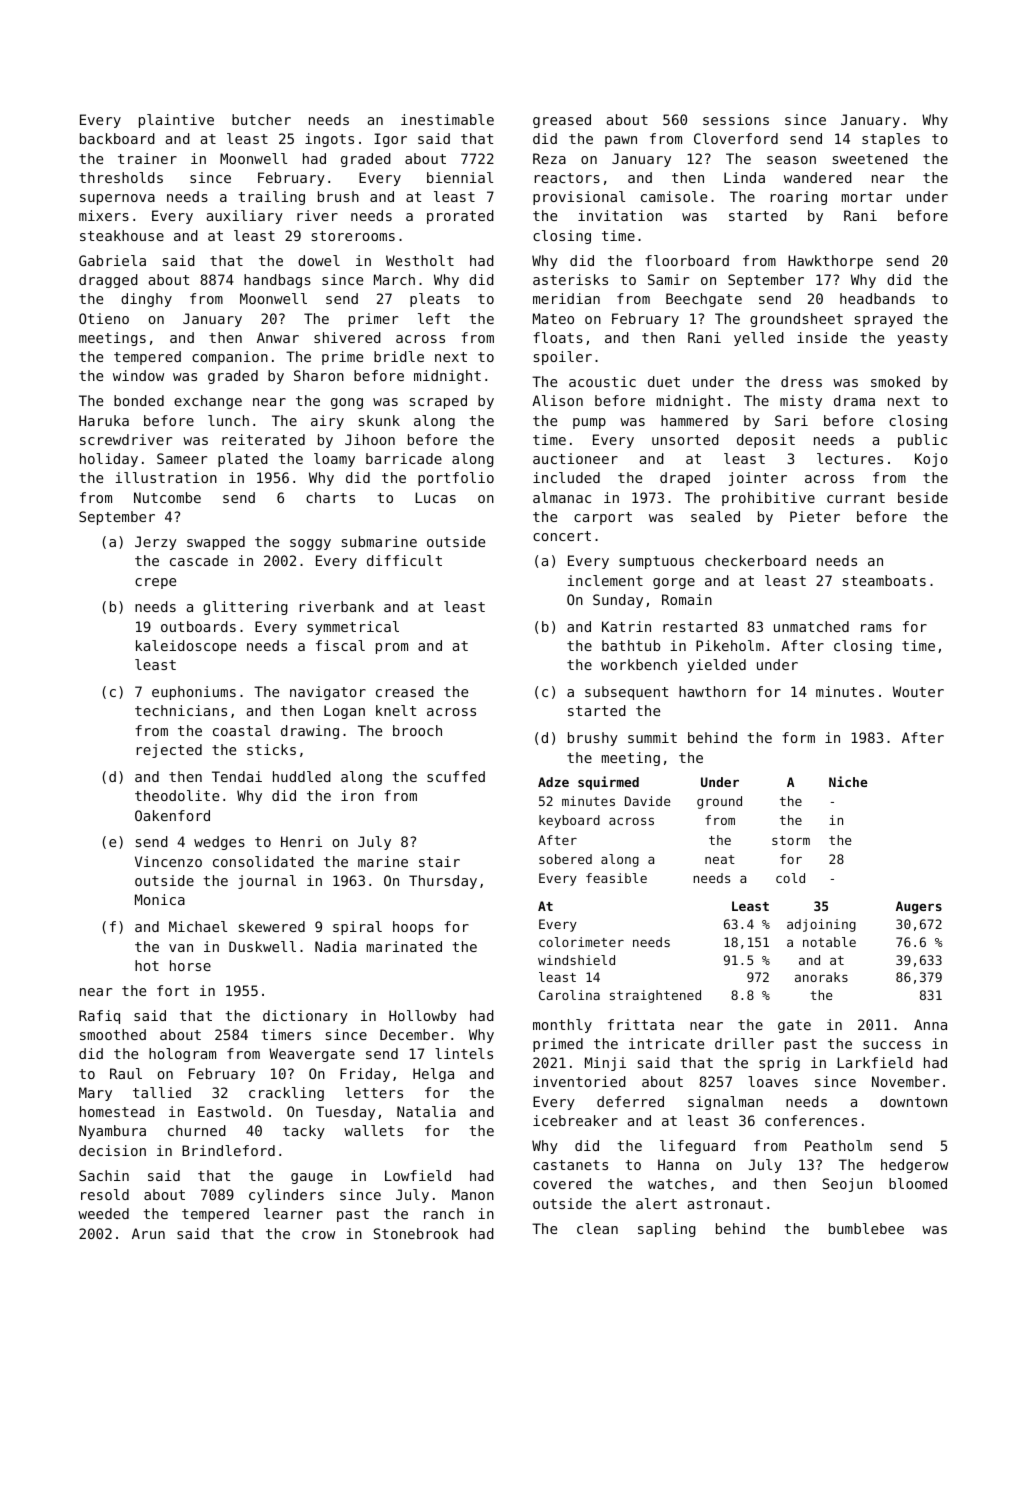 This image has width=1027, height=1488. What do you see at coordinates (697, 1147) in the image?
I see `lifeguard` at bounding box center [697, 1147].
